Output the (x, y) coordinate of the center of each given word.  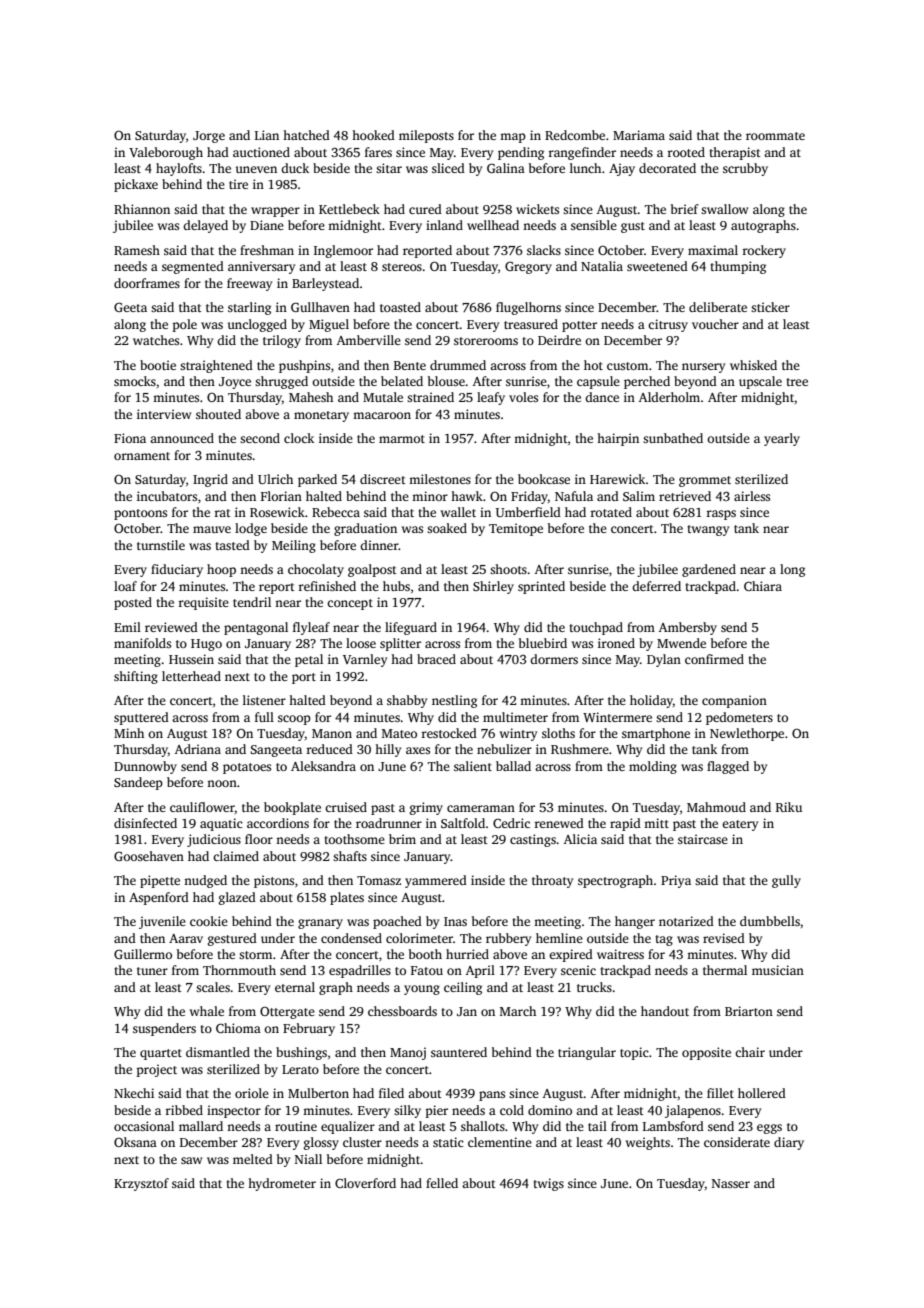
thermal (725, 970)
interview (164, 414)
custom (627, 366)
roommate (775, 136)
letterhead (191, 676)
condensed (351, 938)
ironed (616, 643)
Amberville (369, 340)
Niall (308, 1159)
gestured (232, 939)
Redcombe (575, 135)
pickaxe (136, 185)
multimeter (515, 717)
